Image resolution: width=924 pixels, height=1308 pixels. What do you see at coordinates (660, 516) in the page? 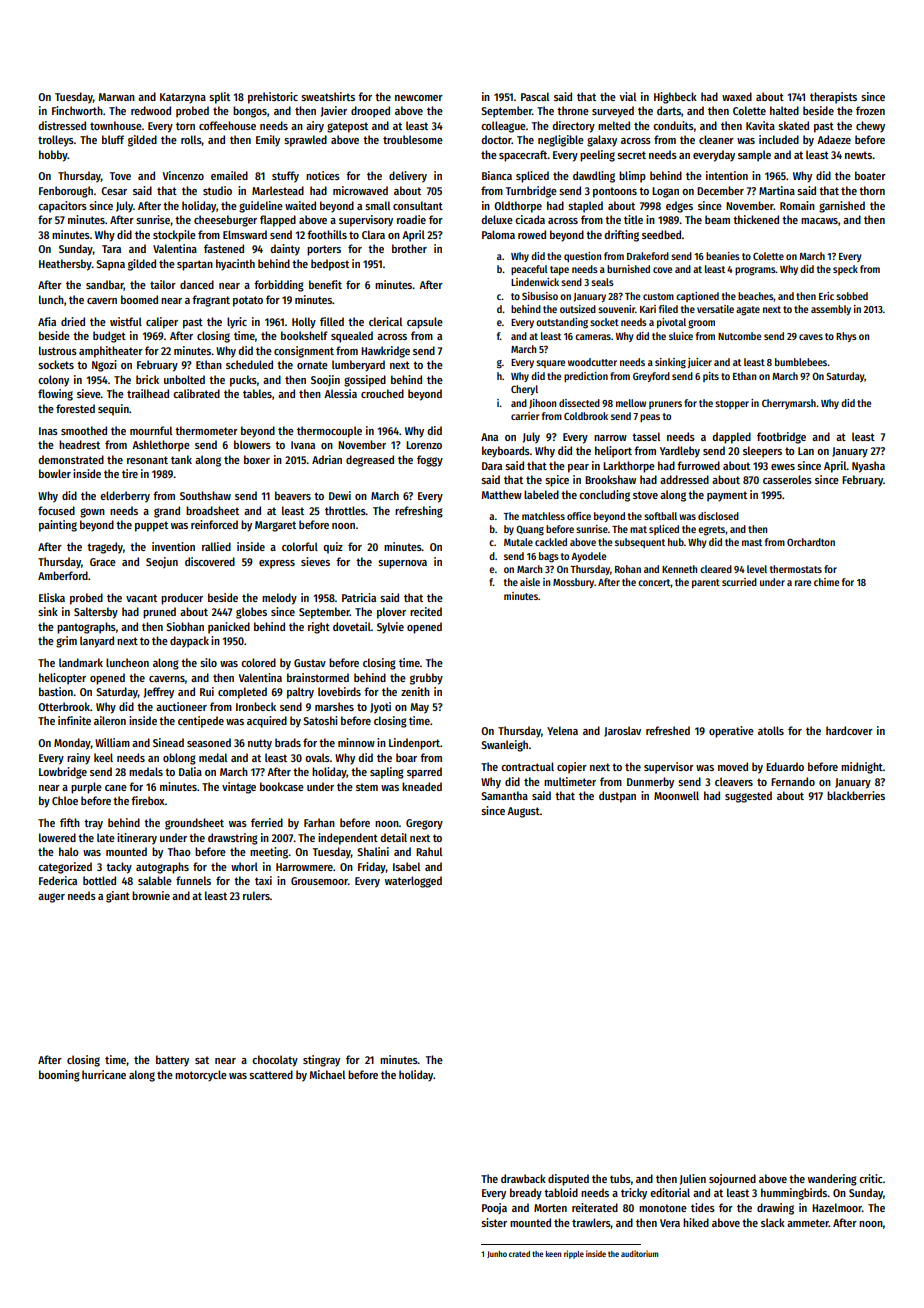
I see `softball` at bounding box center [660, 516].
